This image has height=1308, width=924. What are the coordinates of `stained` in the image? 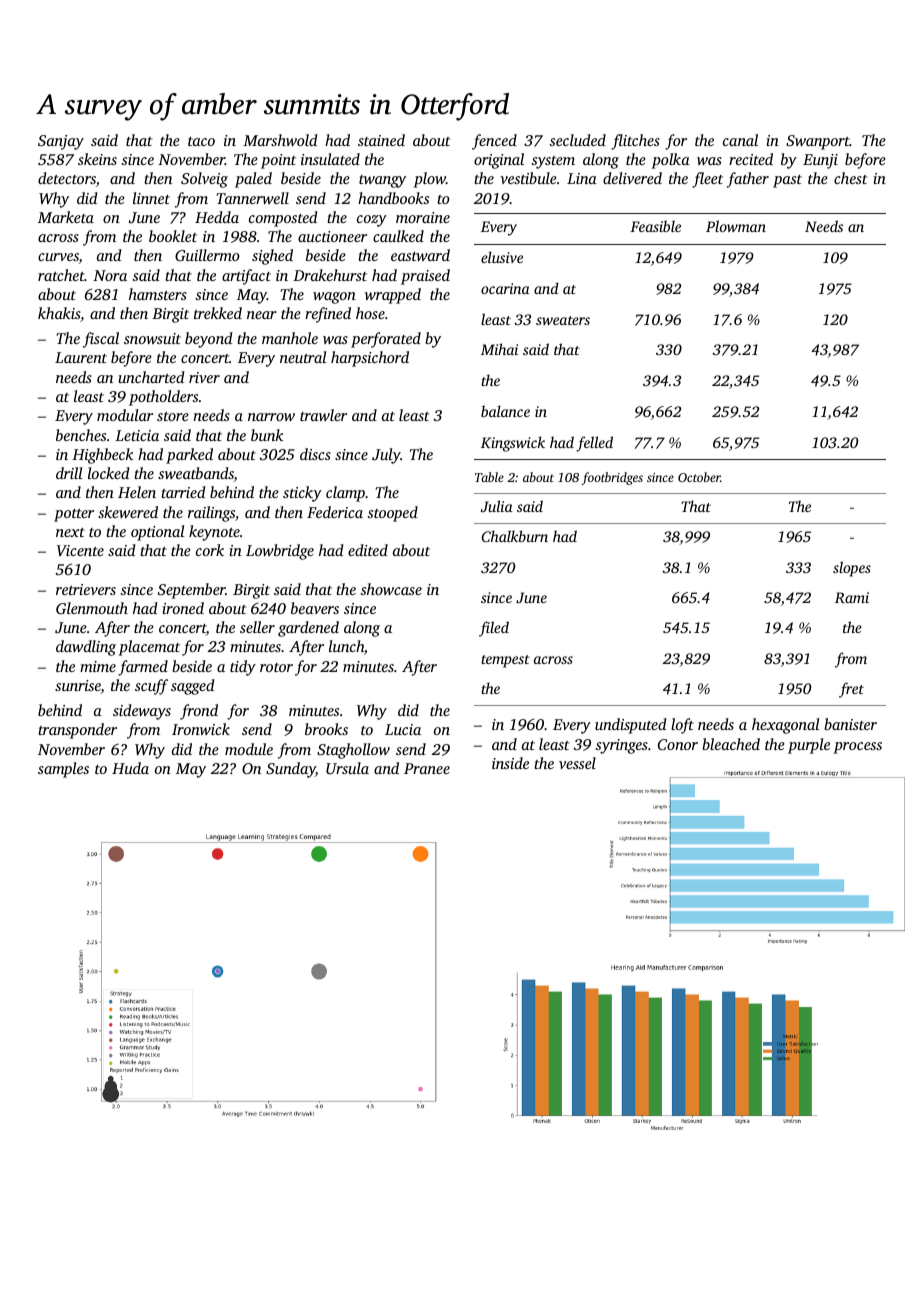 It's located at (381, 140).
